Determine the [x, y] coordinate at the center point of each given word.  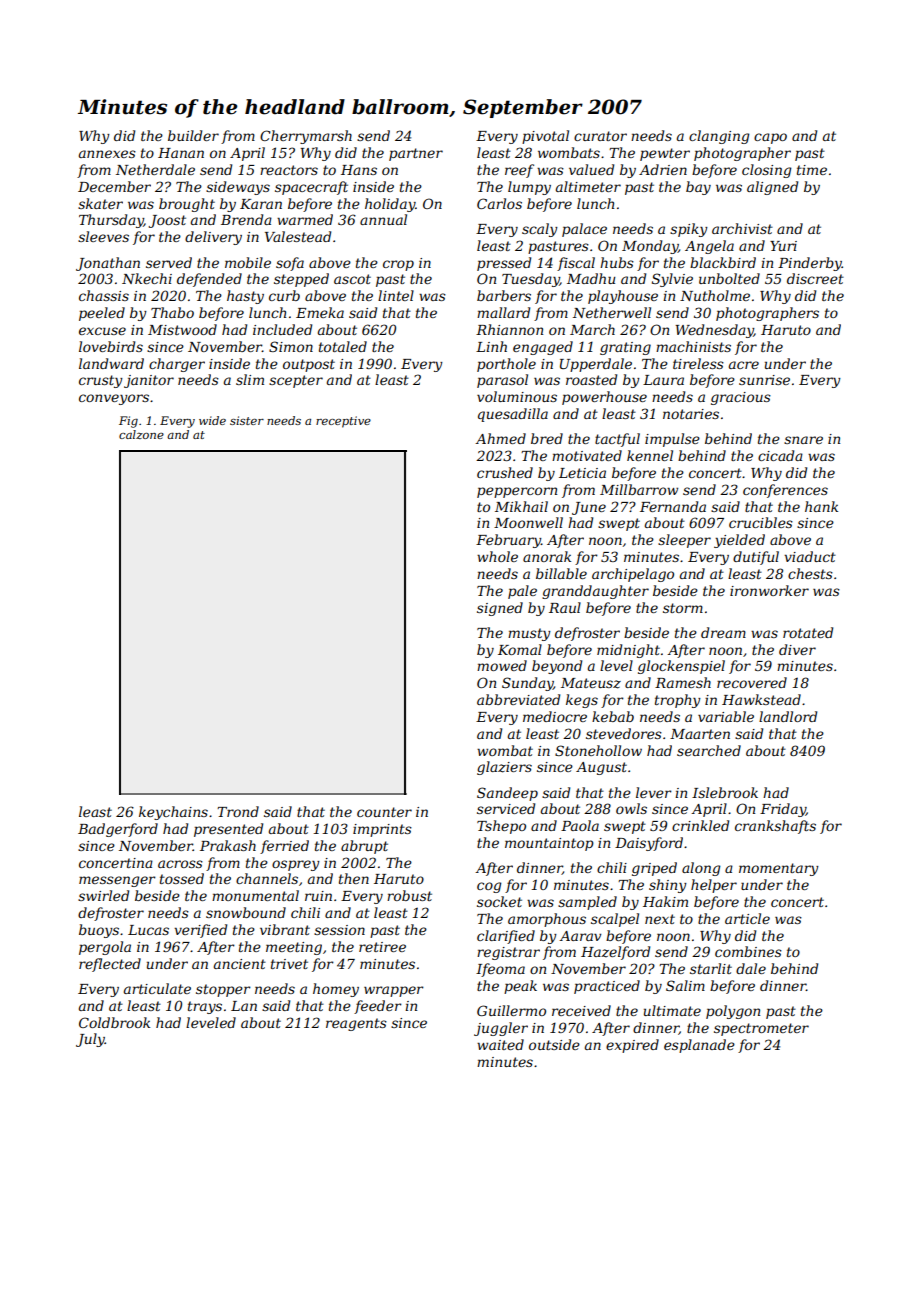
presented [228, 830]
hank [821, 506]
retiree [382, 947]
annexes [107, 154]
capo [770, 138]
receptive [343, 422]
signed [500, 609]
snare [803, 440]
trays [205, 1007]
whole [497, 556]
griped [654, 869]
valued [591, 169]
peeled [102, 314]
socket [499, 901]
